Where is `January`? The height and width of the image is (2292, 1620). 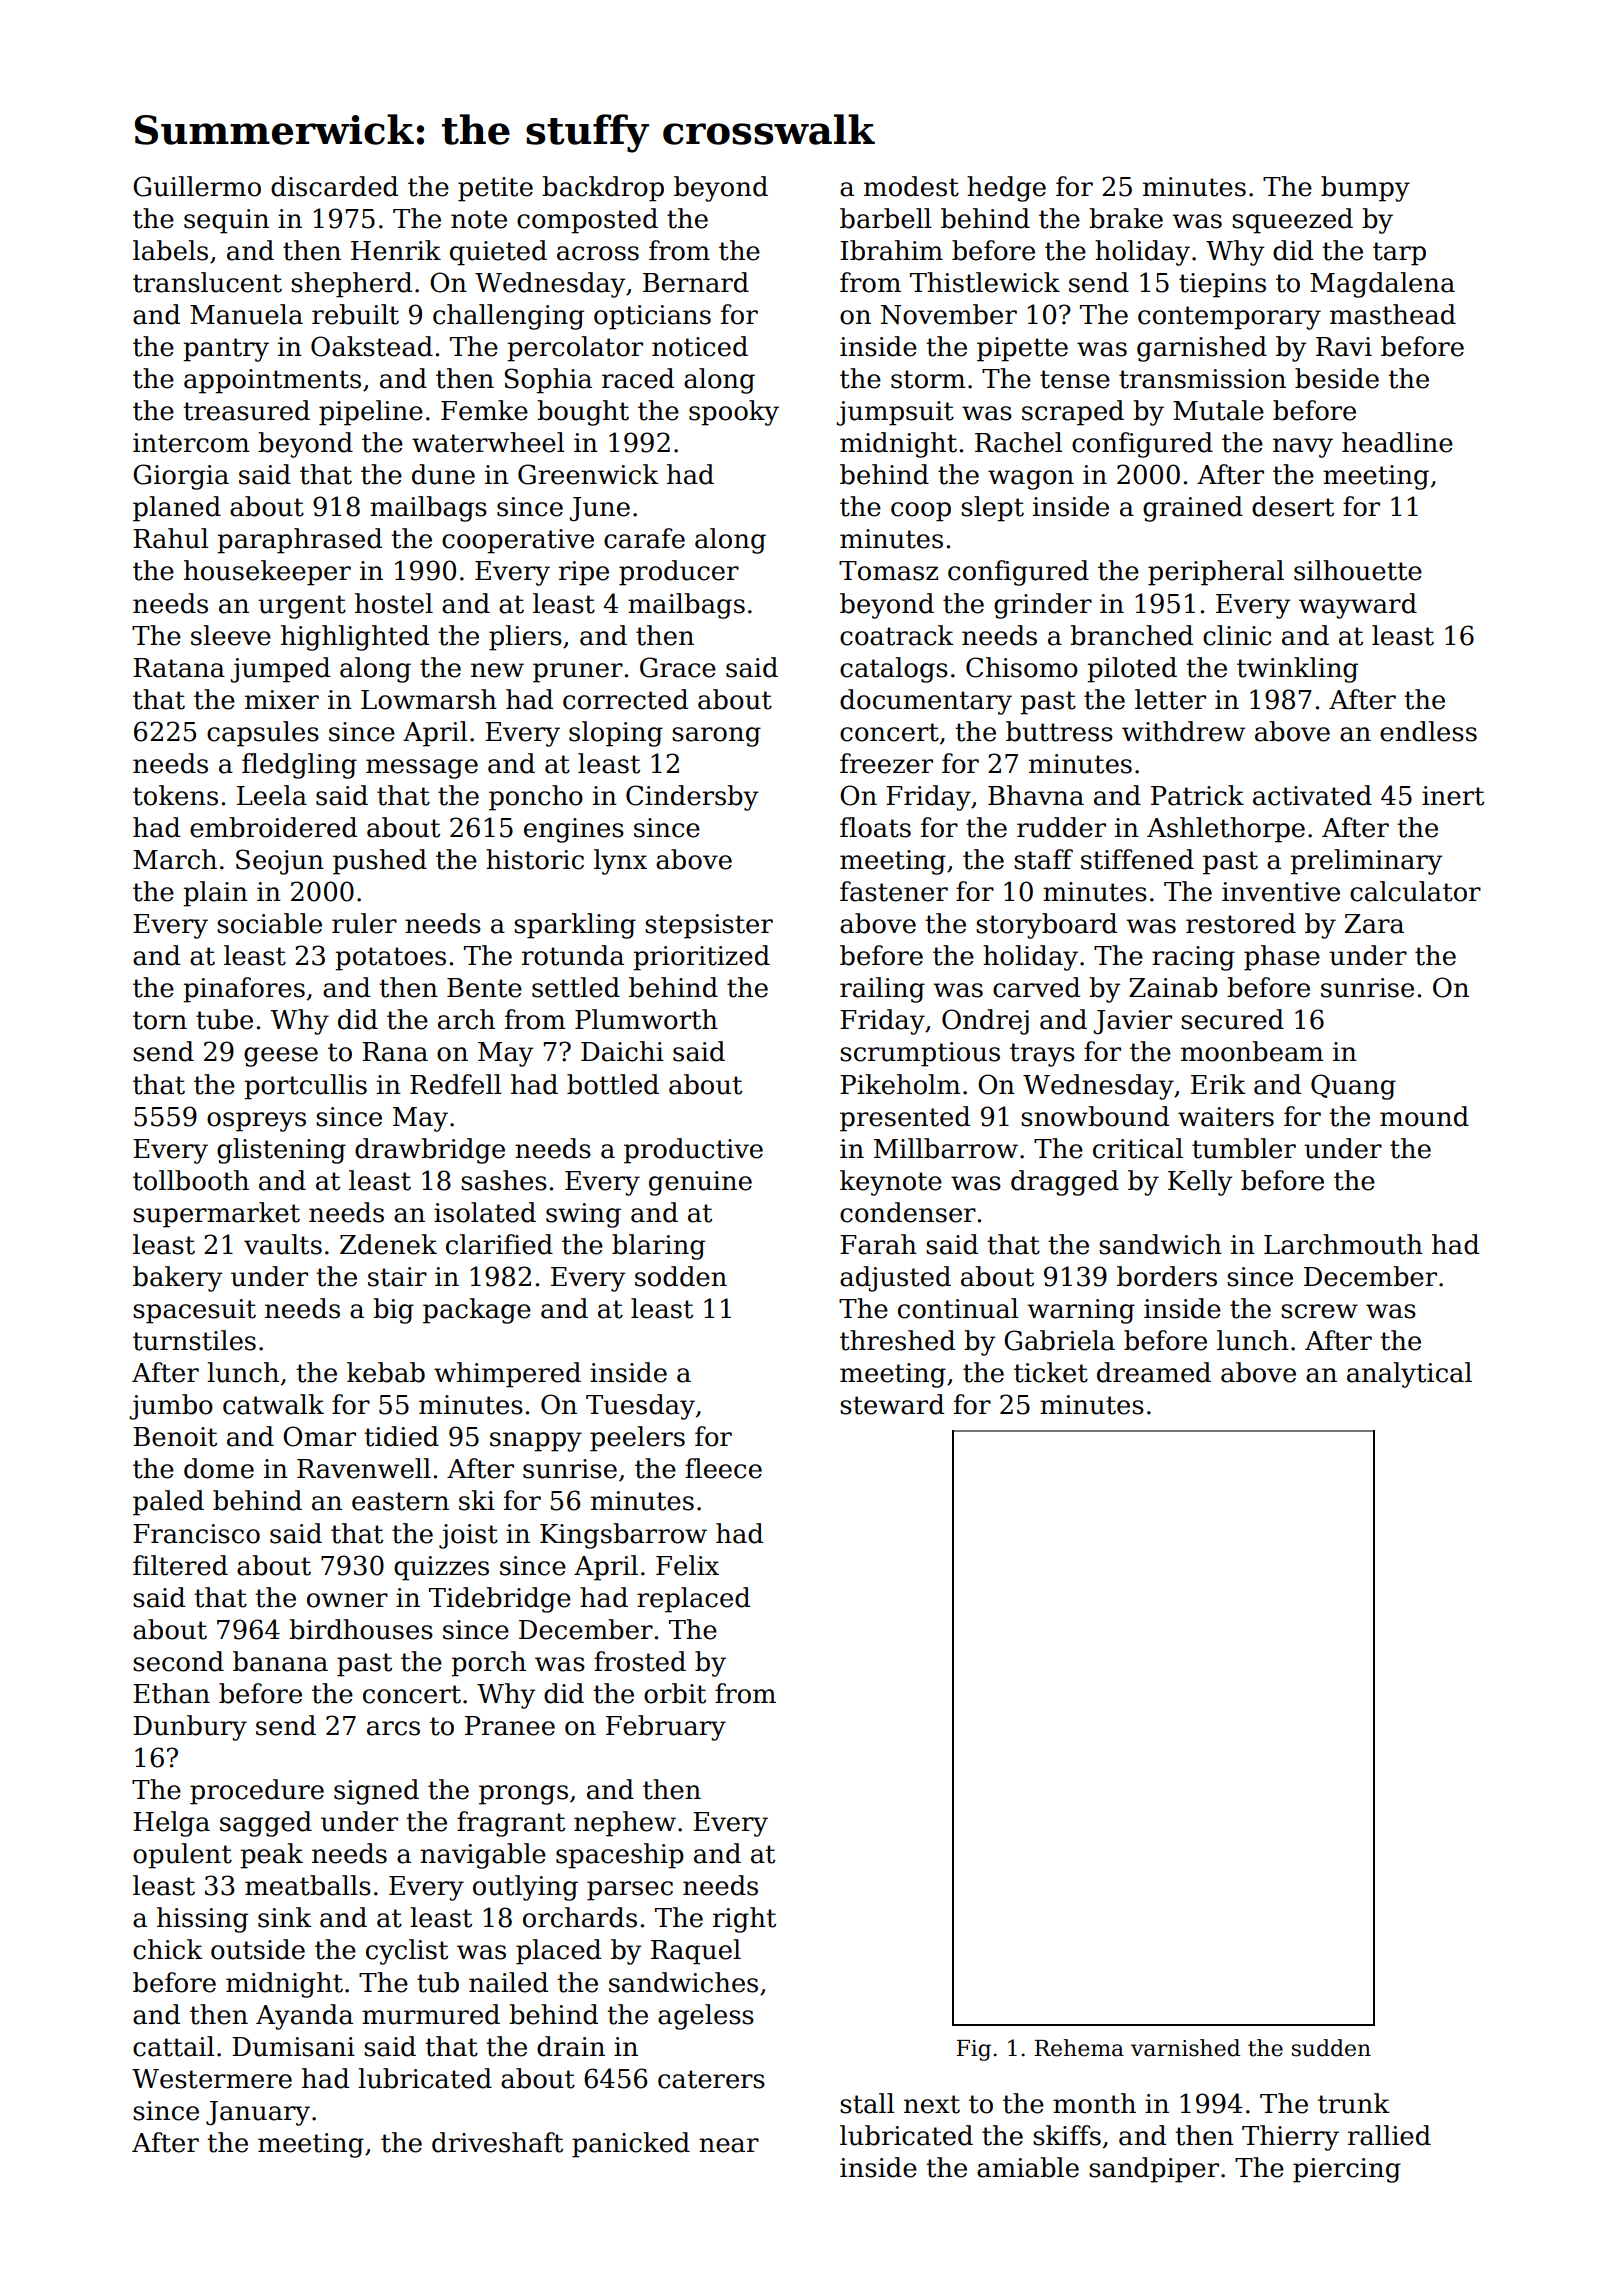
January is located at coordinates (258, 2113).
